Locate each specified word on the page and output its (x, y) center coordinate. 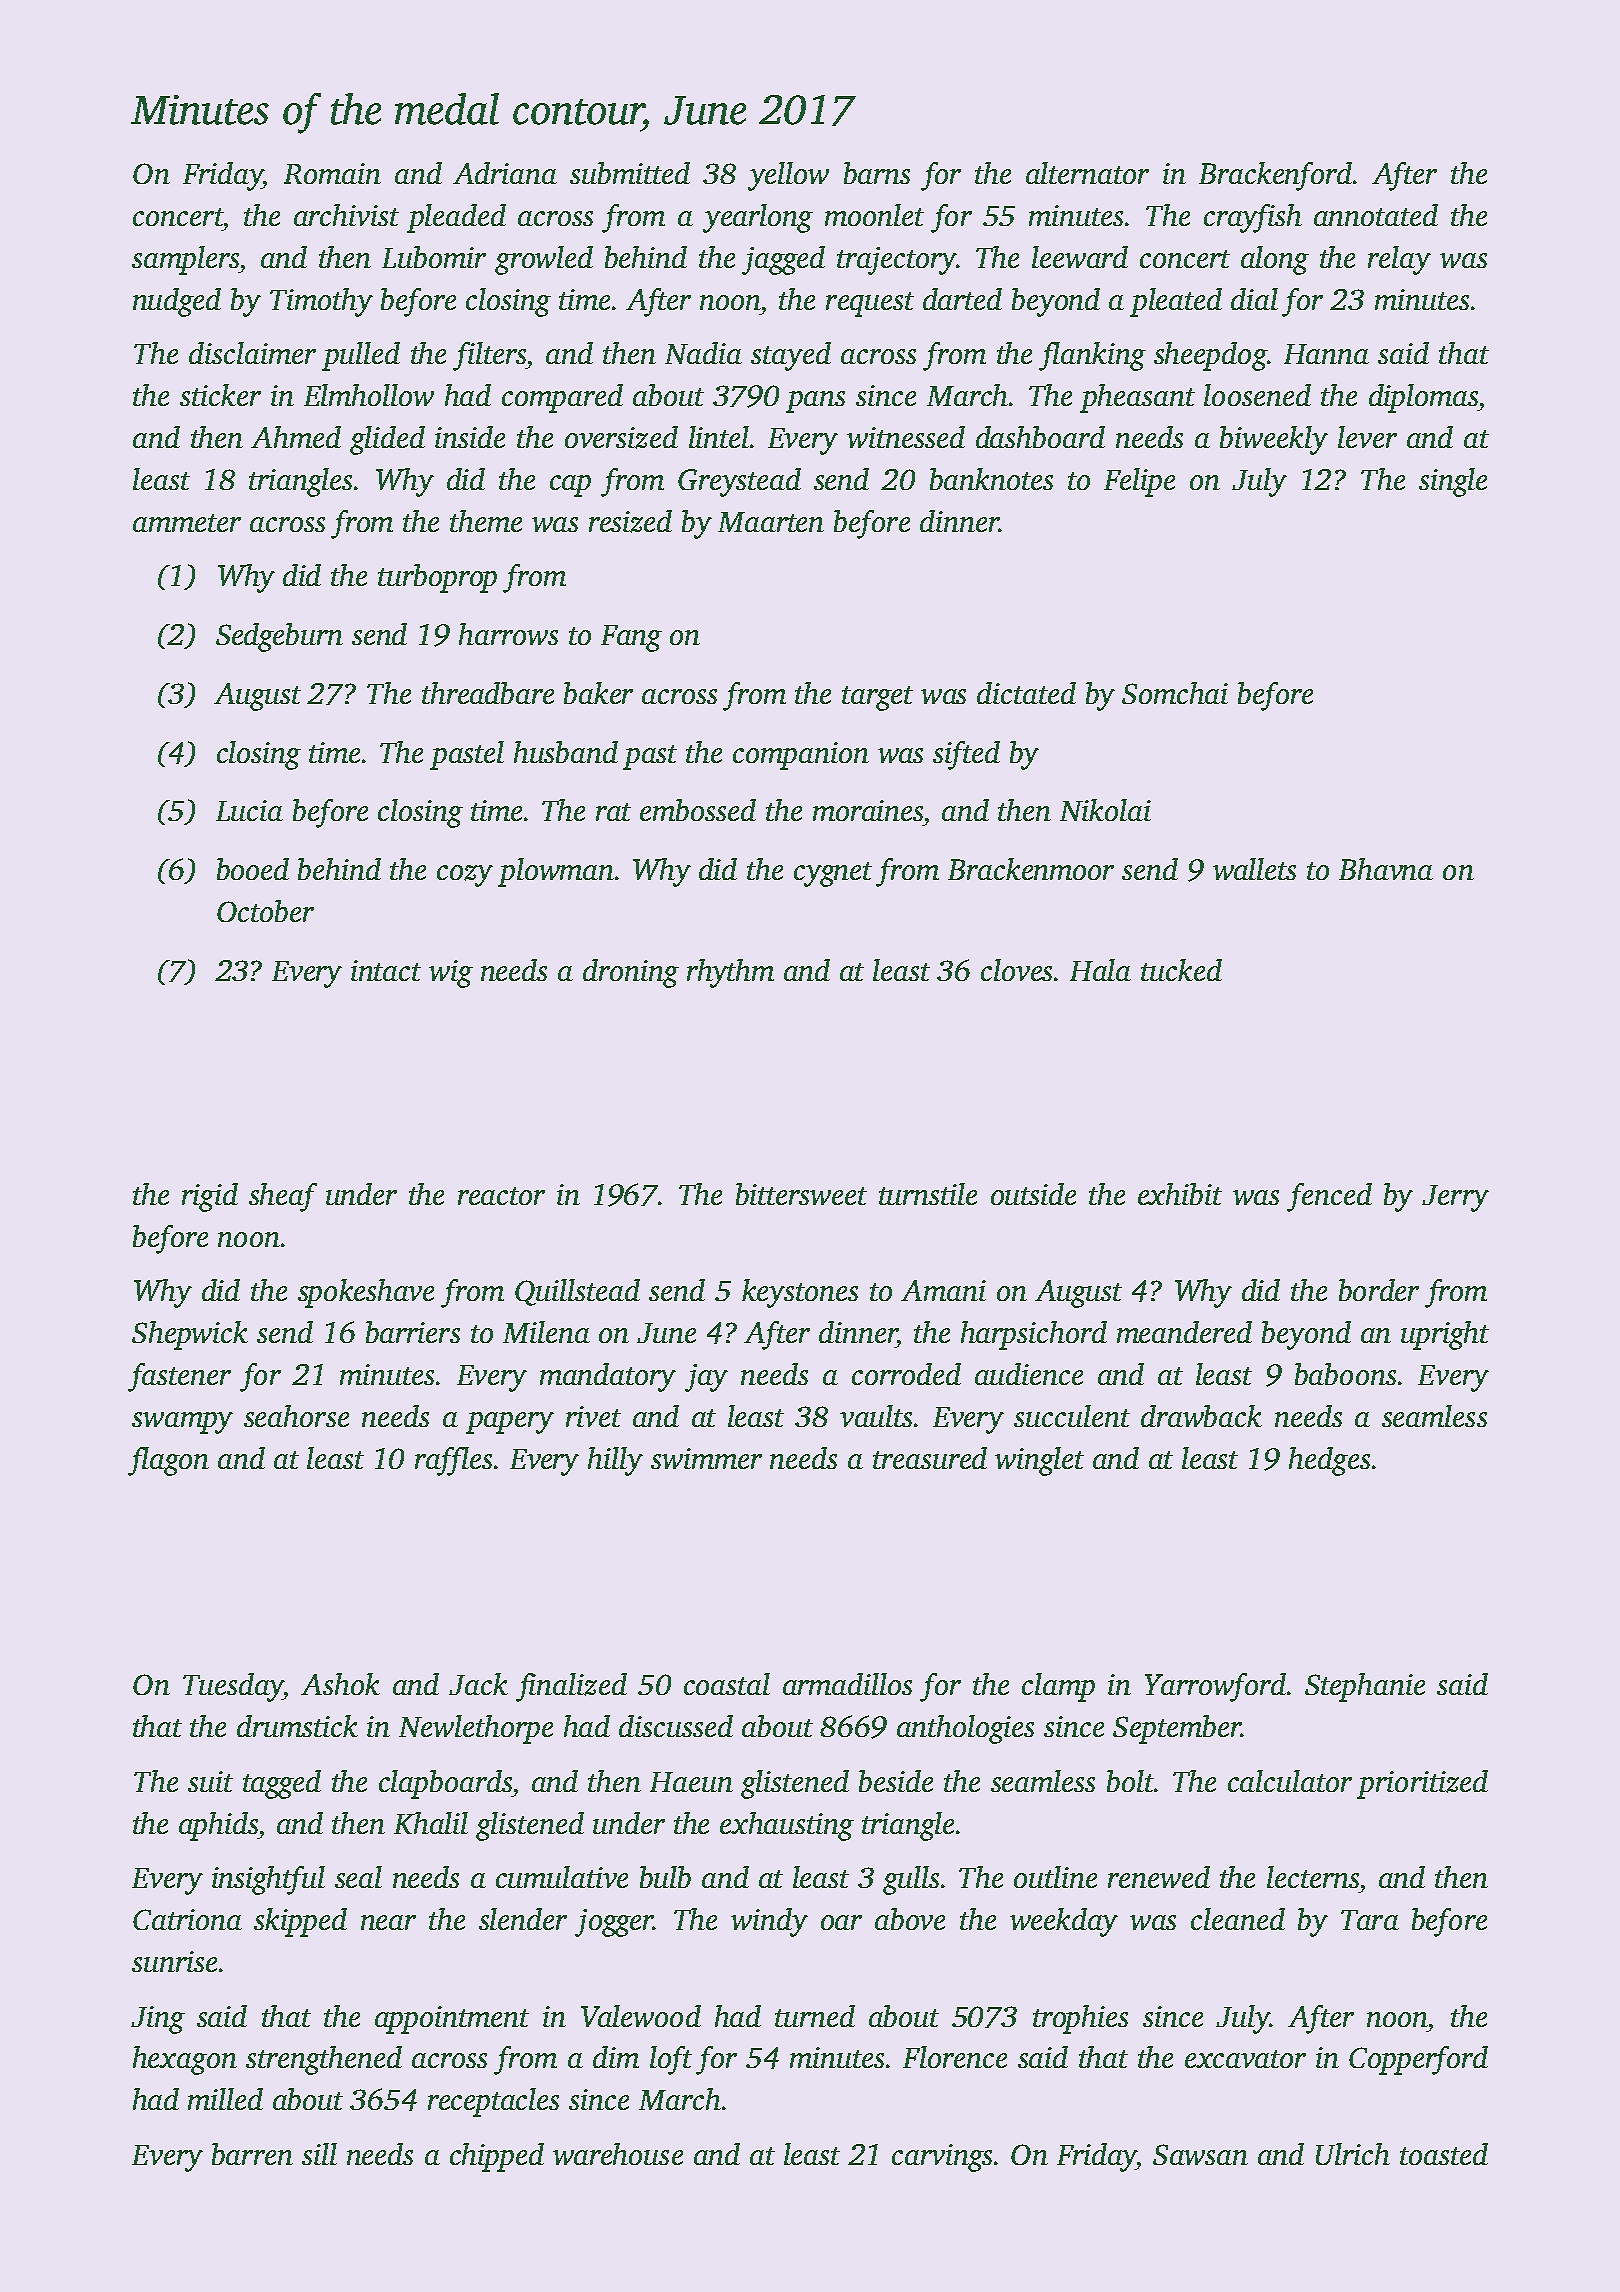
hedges (1329, 1461)
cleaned (1238, 1919)
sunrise (174, 1961)
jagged (783, 260)
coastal (727, 1684)
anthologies (965, 1729)
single (1453, 482)
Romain (332, 173)
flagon (168, 1461)
